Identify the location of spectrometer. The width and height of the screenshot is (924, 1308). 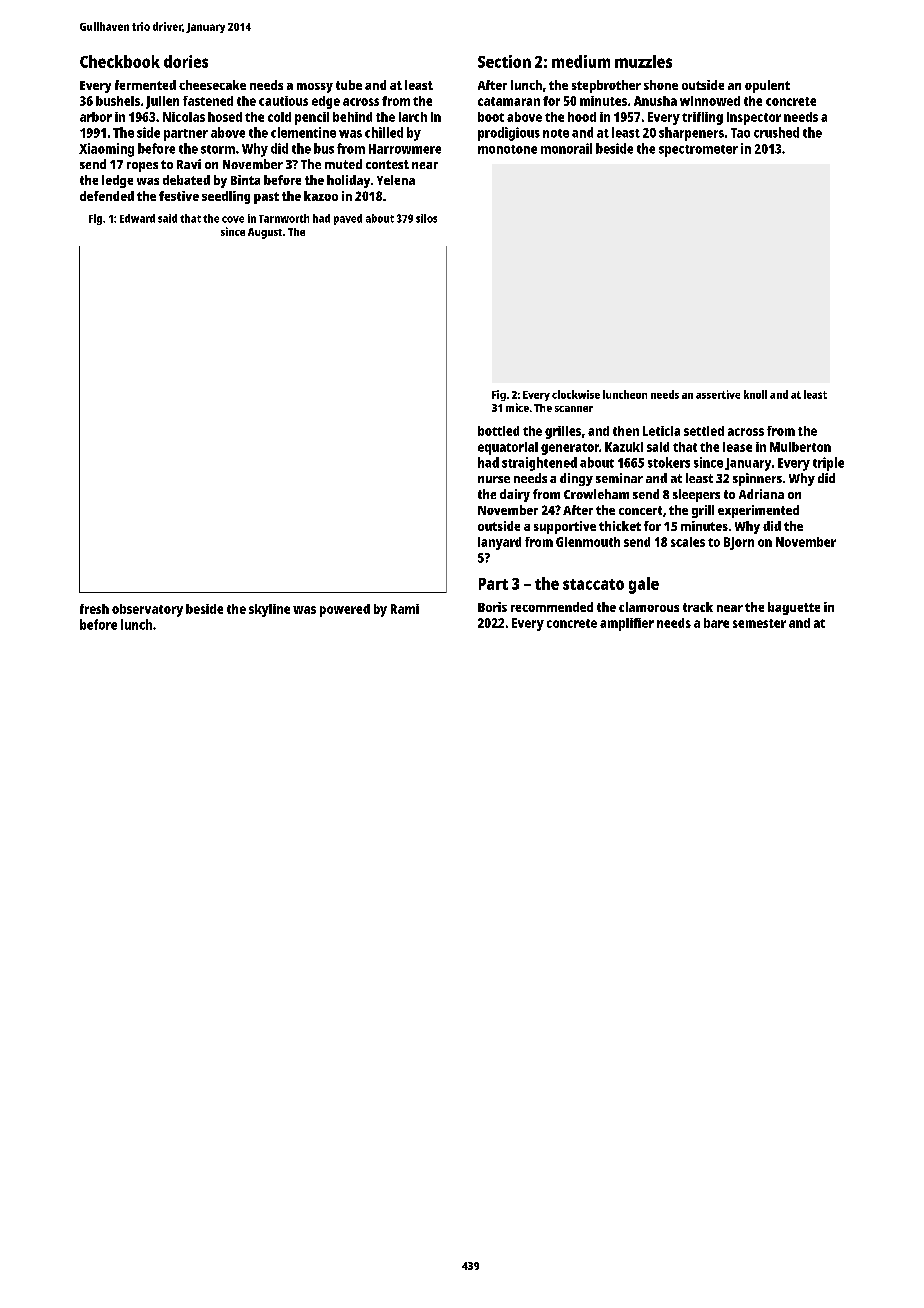
(698, 151).
